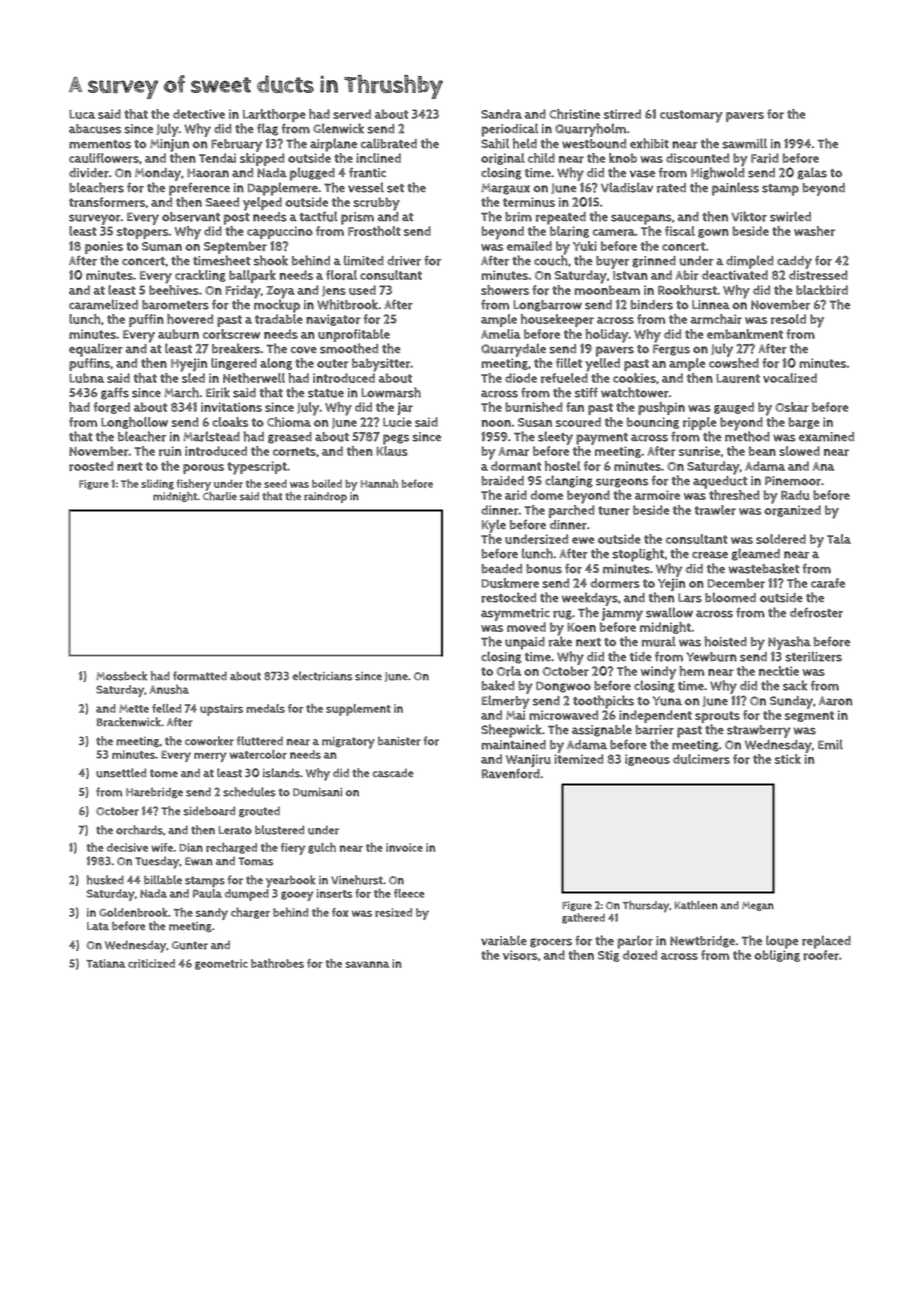  Describe the element at coordinates (362, 290) in the page. I see `used` at that location.
